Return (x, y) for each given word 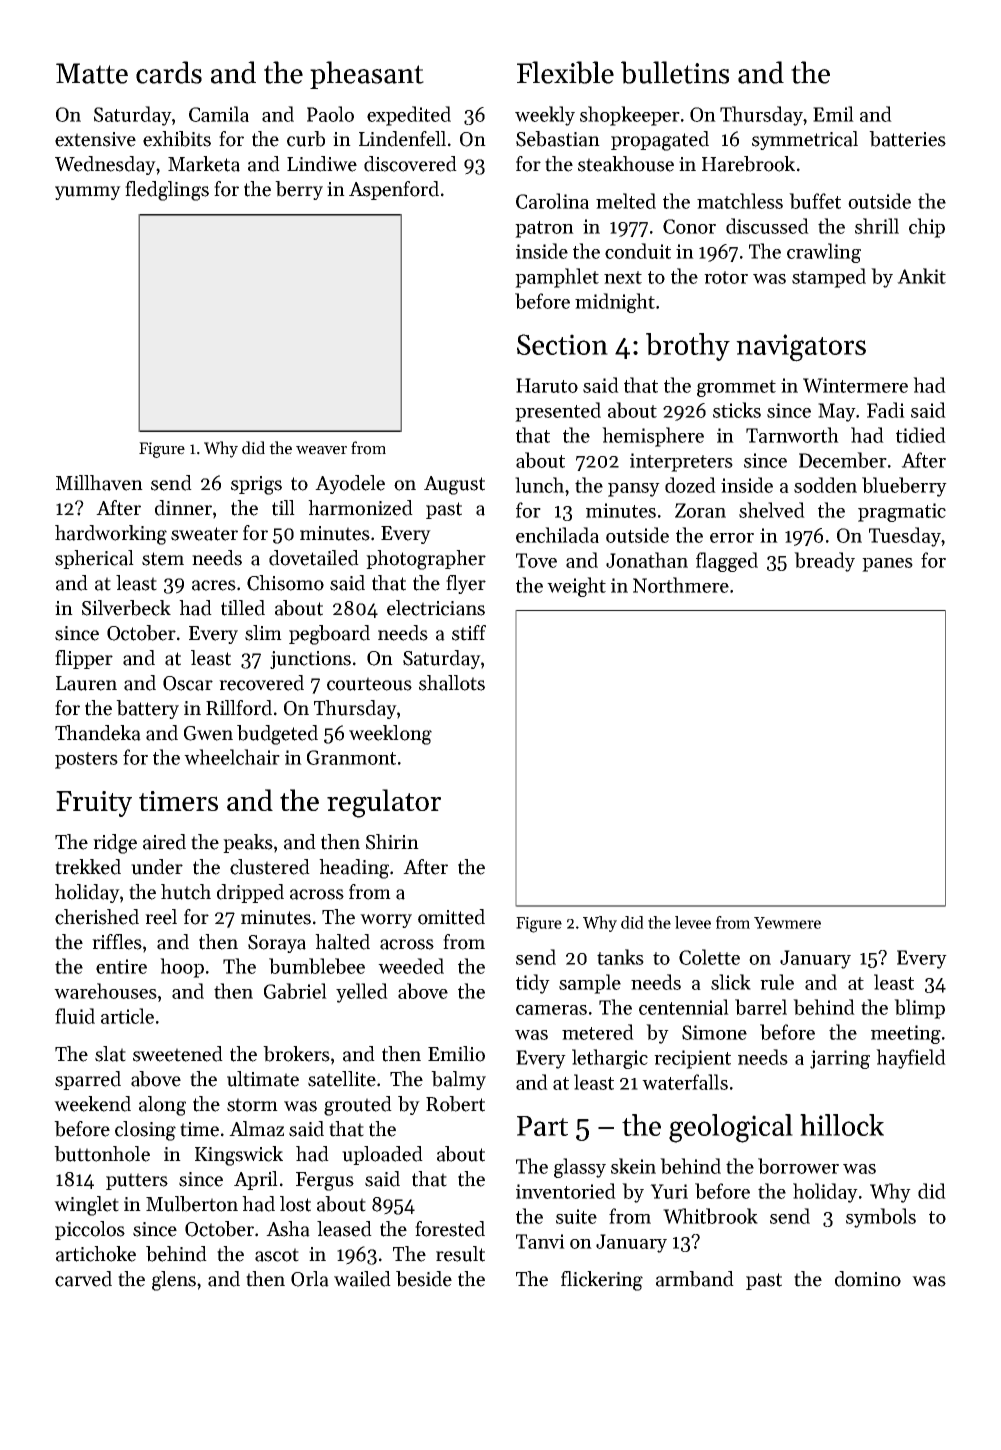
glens (174, 1281)
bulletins (675, 72)
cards (169, 72)
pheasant (367, 75)
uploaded (382, 1155)
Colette (709, 957)
